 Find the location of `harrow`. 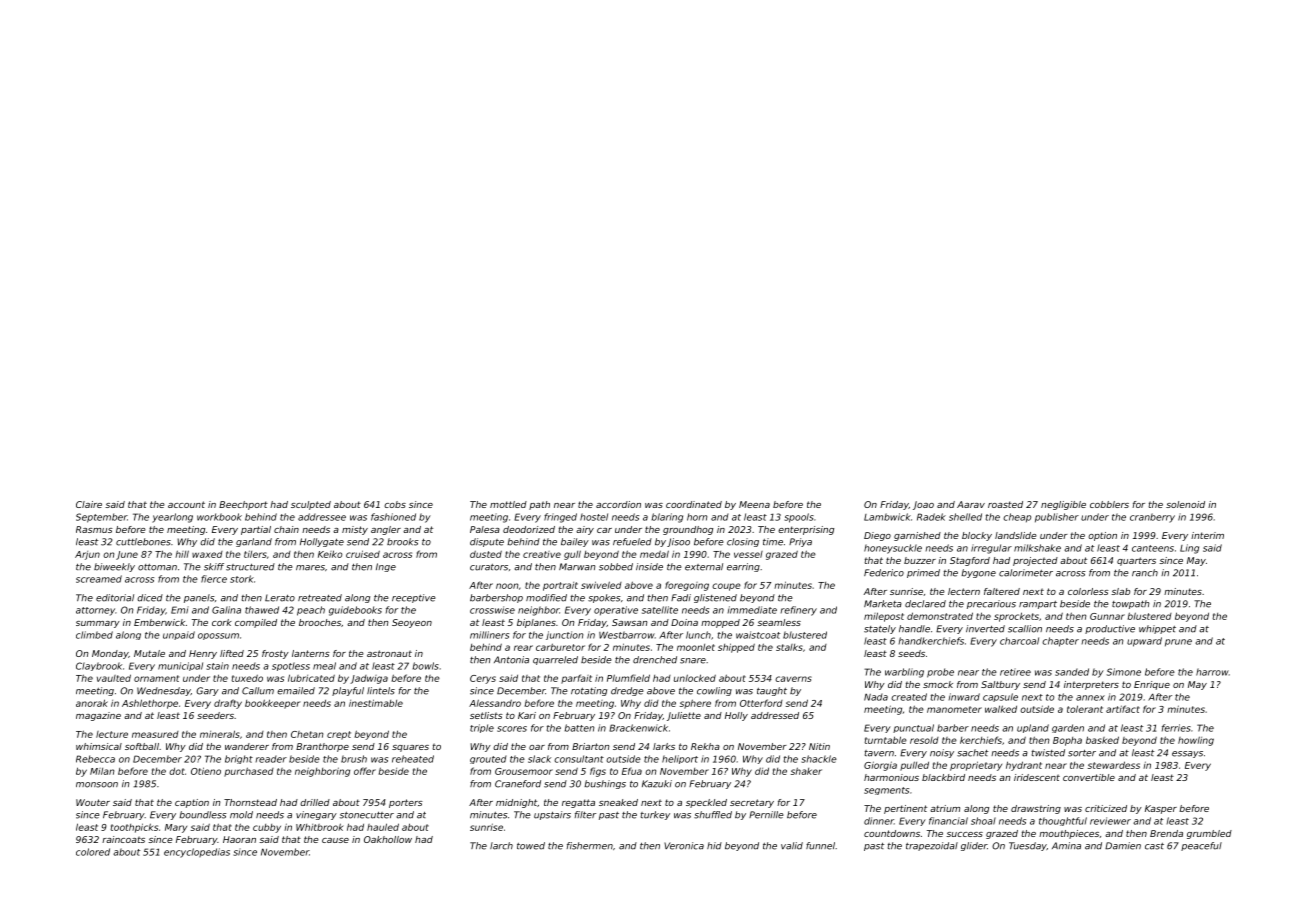

harrow is located at coordinates (1212, 672).
